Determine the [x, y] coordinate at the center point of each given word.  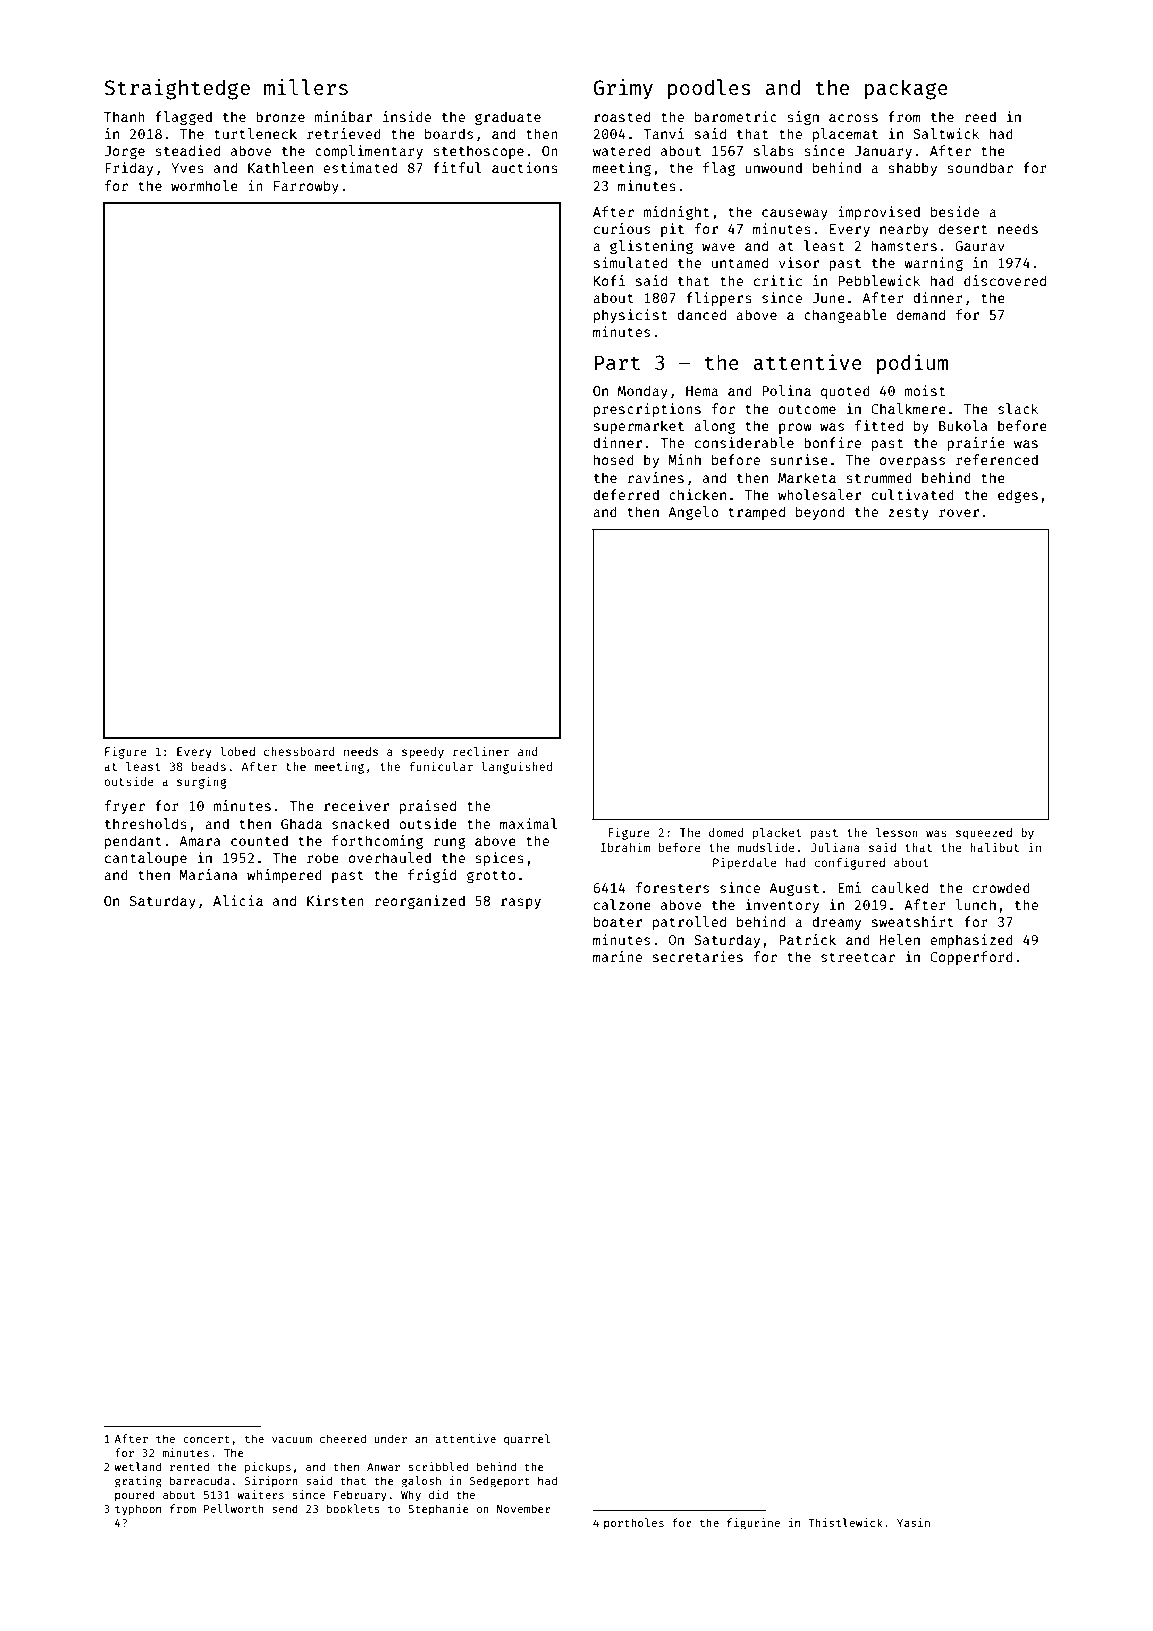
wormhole [204, 185]
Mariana [208, 874]
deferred [626, 494]
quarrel [527, 1440]
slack [1018, 408]
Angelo [693, 513]
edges [1018, 496]
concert [206, 1439]
